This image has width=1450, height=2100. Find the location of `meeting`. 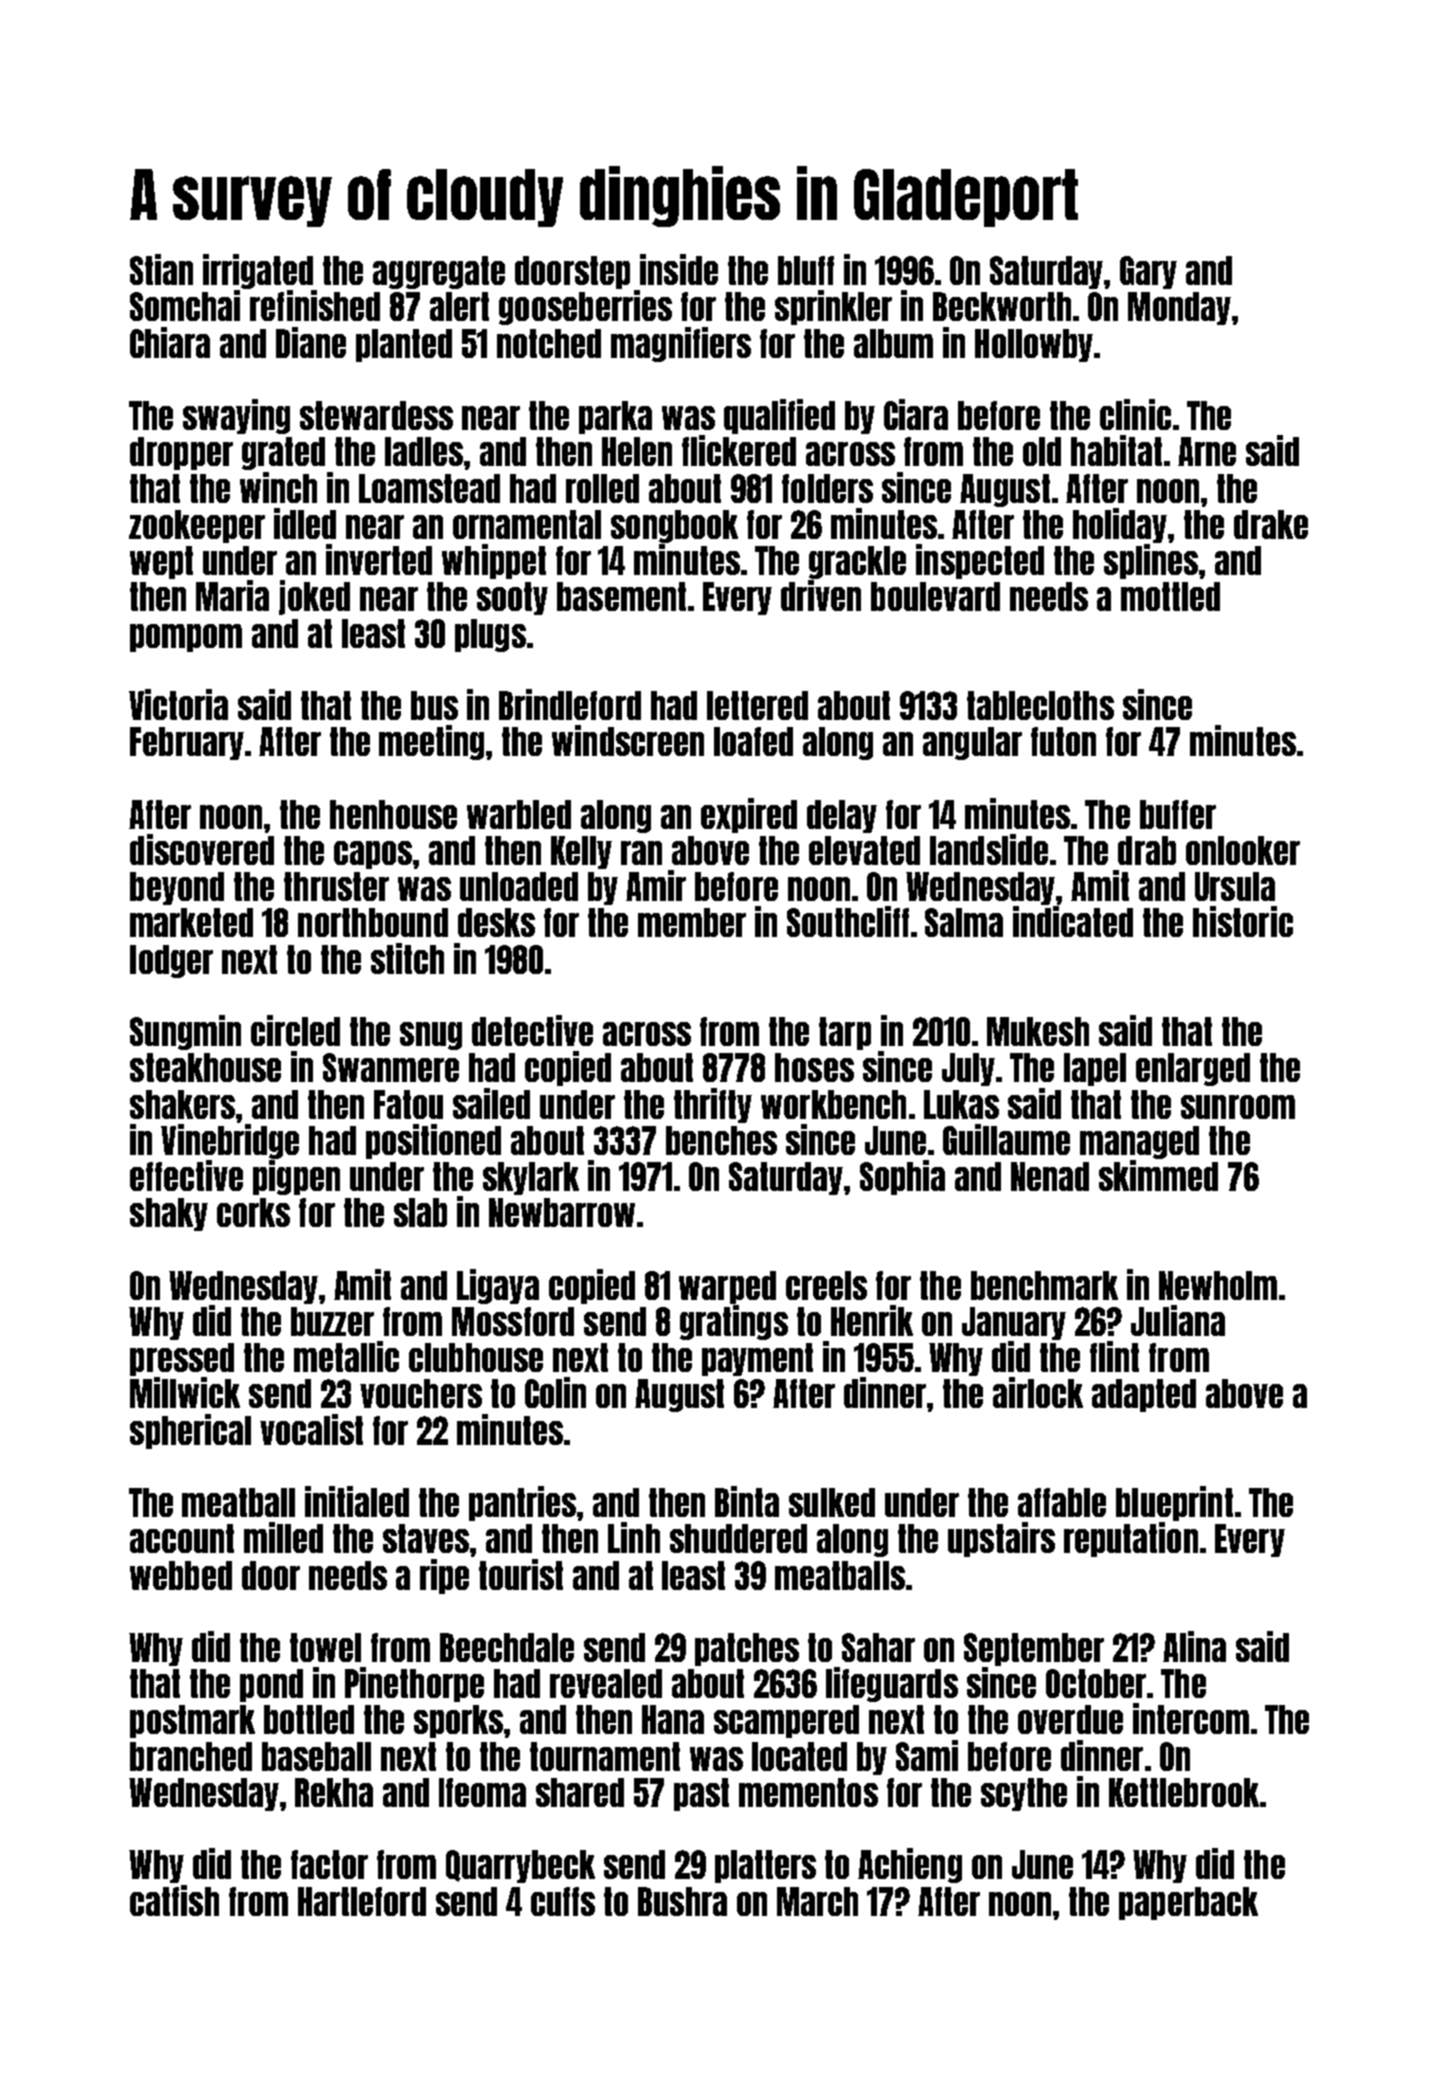

meeting is located at coordinates (431, 742).
